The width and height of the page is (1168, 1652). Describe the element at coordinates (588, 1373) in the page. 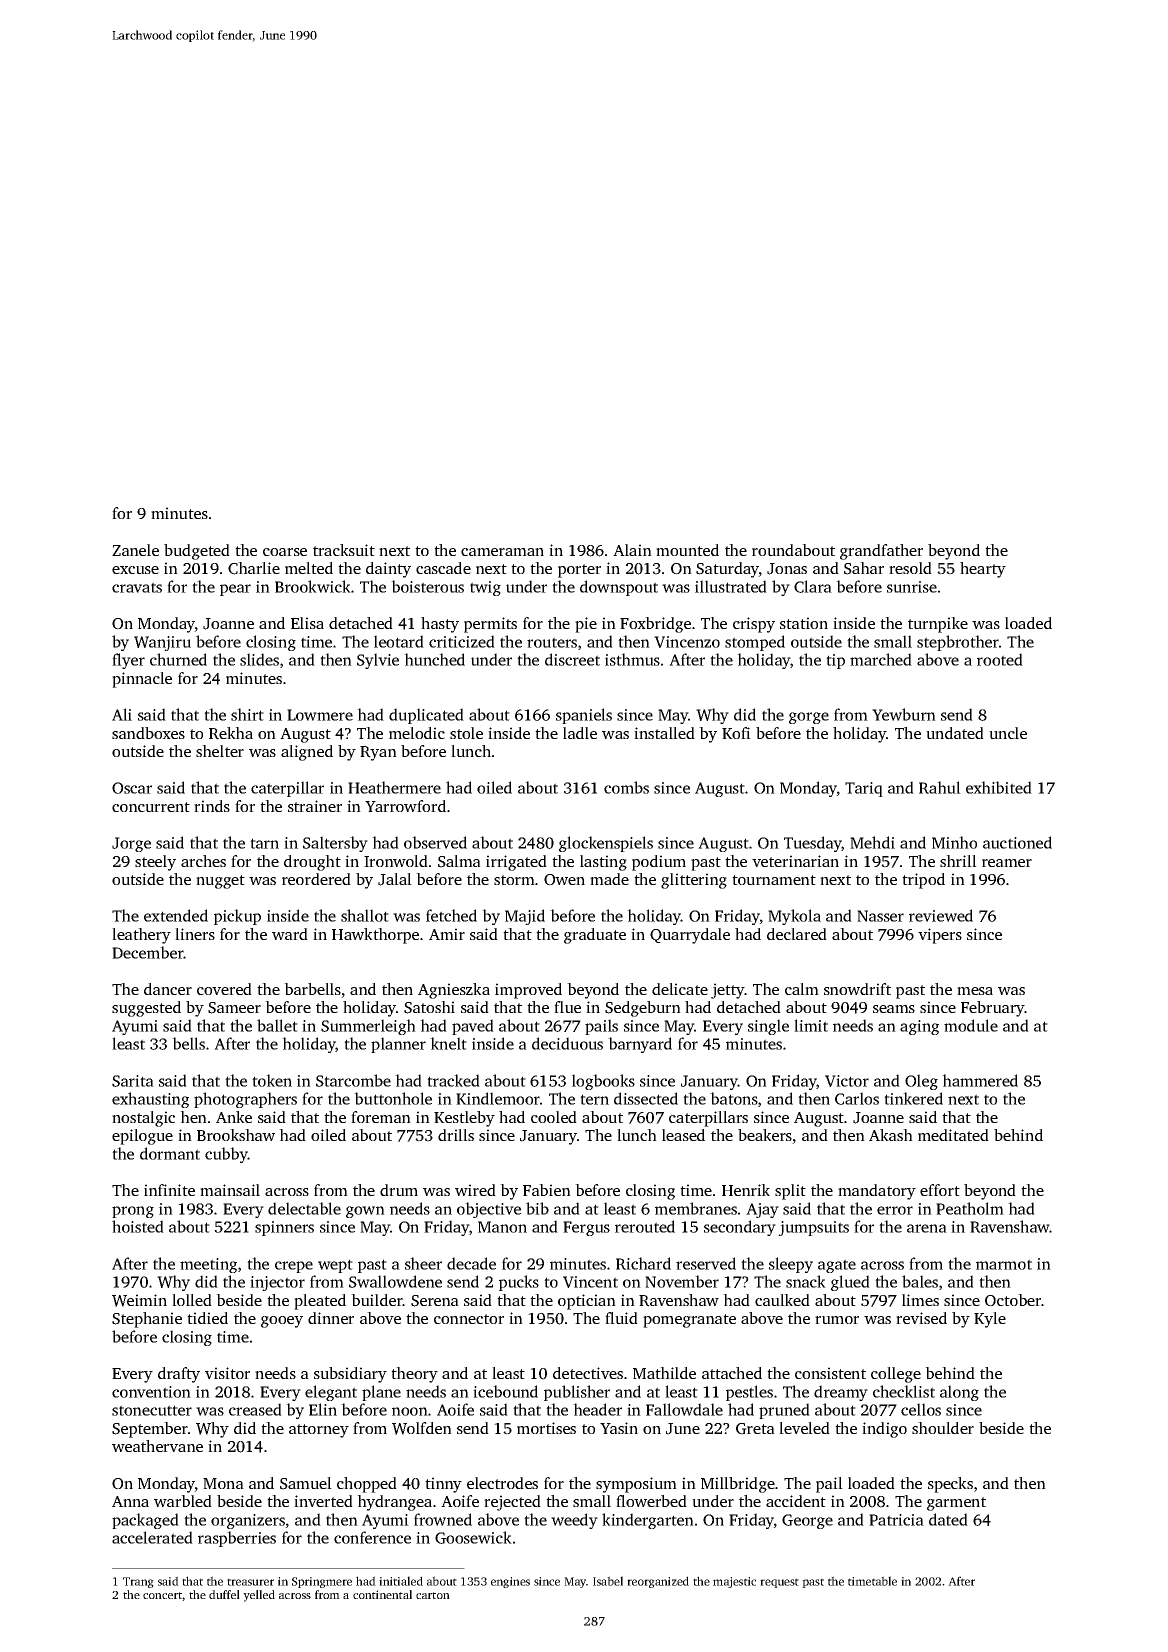

I see `detectives` at that location.
